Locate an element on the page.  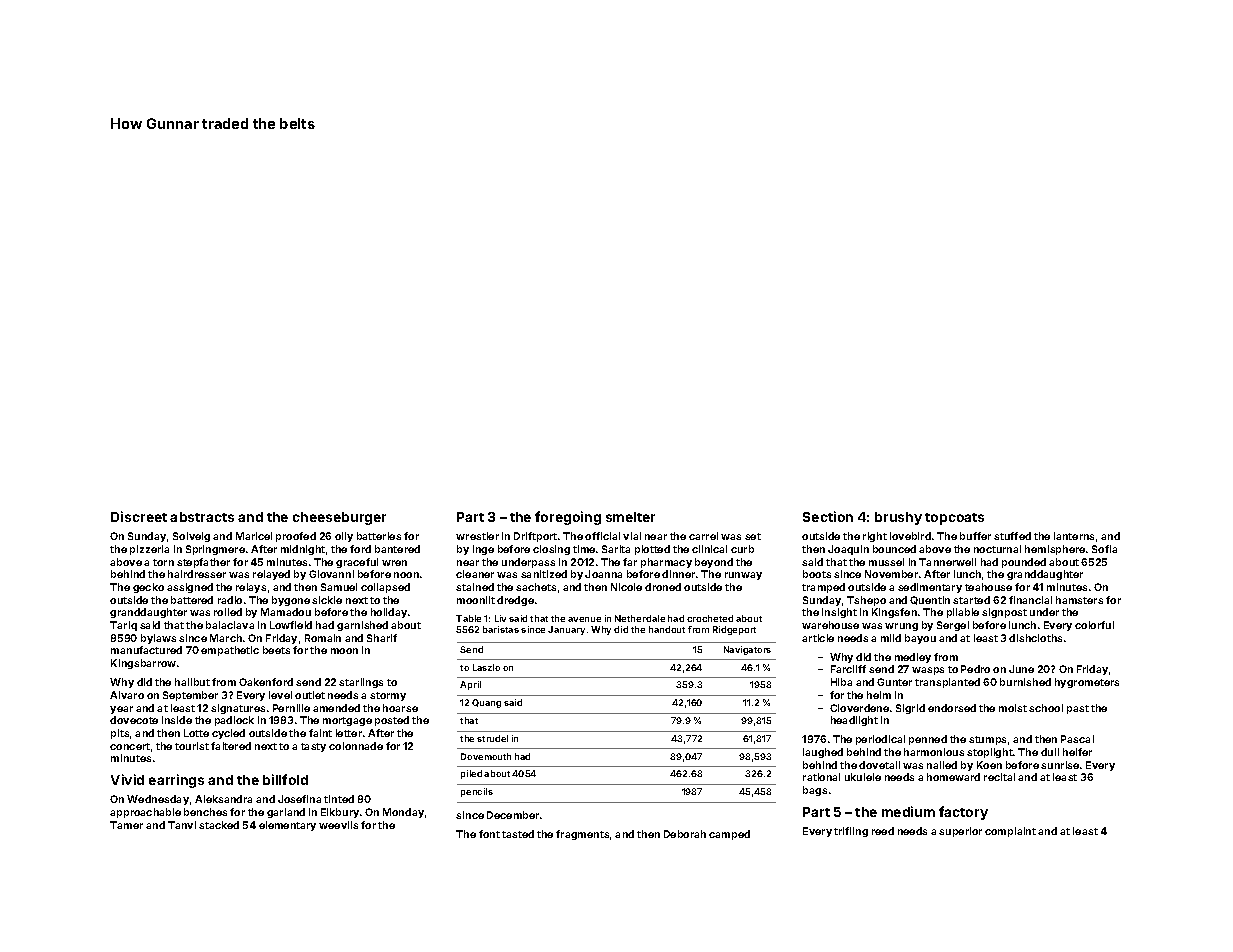
Netherdale is located at coordinates (640, 618).
